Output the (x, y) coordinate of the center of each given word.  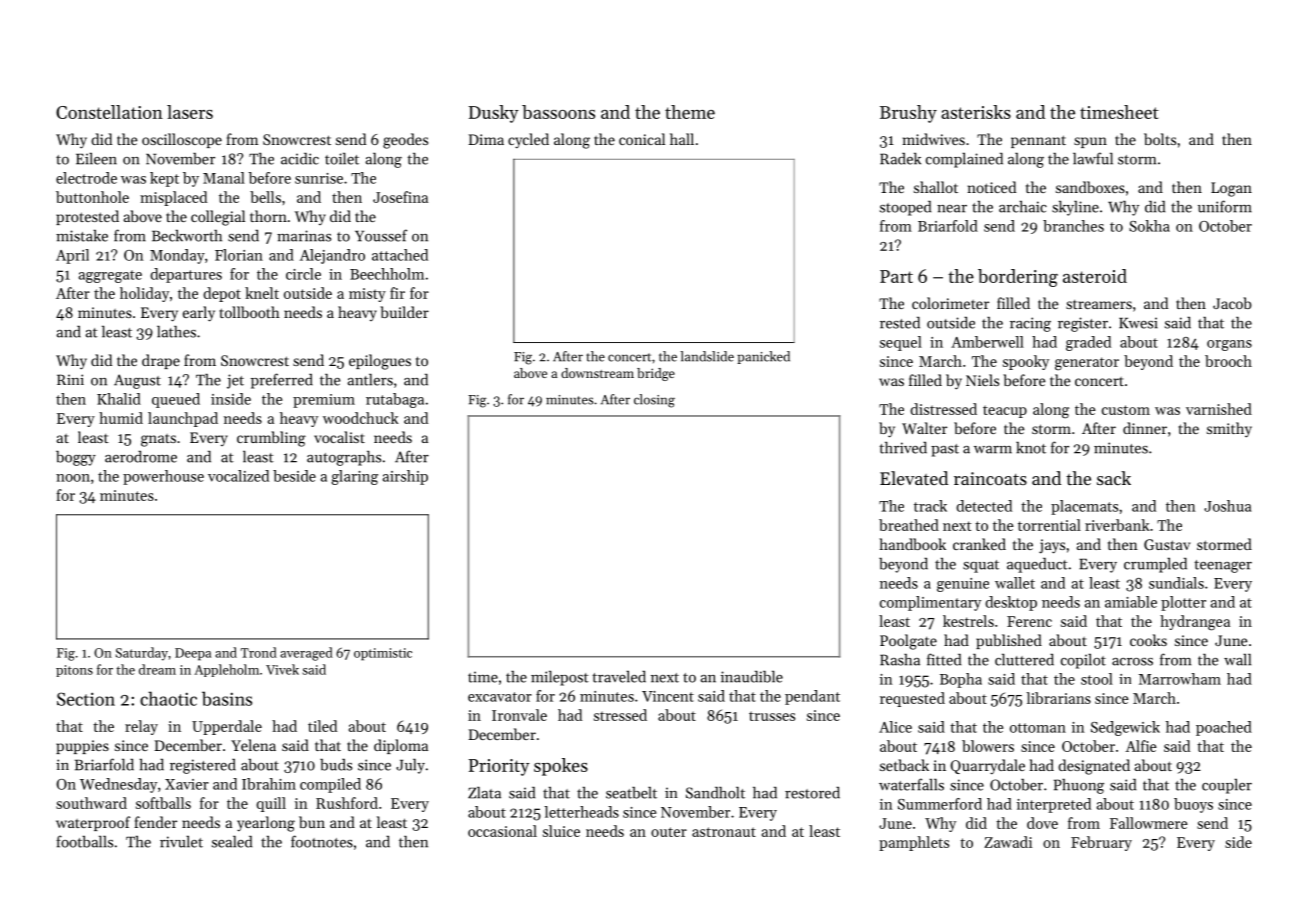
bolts (1160, 139)
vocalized (238, 476)
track (930, 506)
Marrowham (1180, 679)
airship (405, 477)
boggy (76, 458)
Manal (224, 178)
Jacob (1232, 303)
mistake (82, 236)
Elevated (914, 478)
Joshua (1227, 506)
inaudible (752, 676)
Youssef (381, 235)
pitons (74, 671)
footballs (84, 841)
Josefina (400, 197)
